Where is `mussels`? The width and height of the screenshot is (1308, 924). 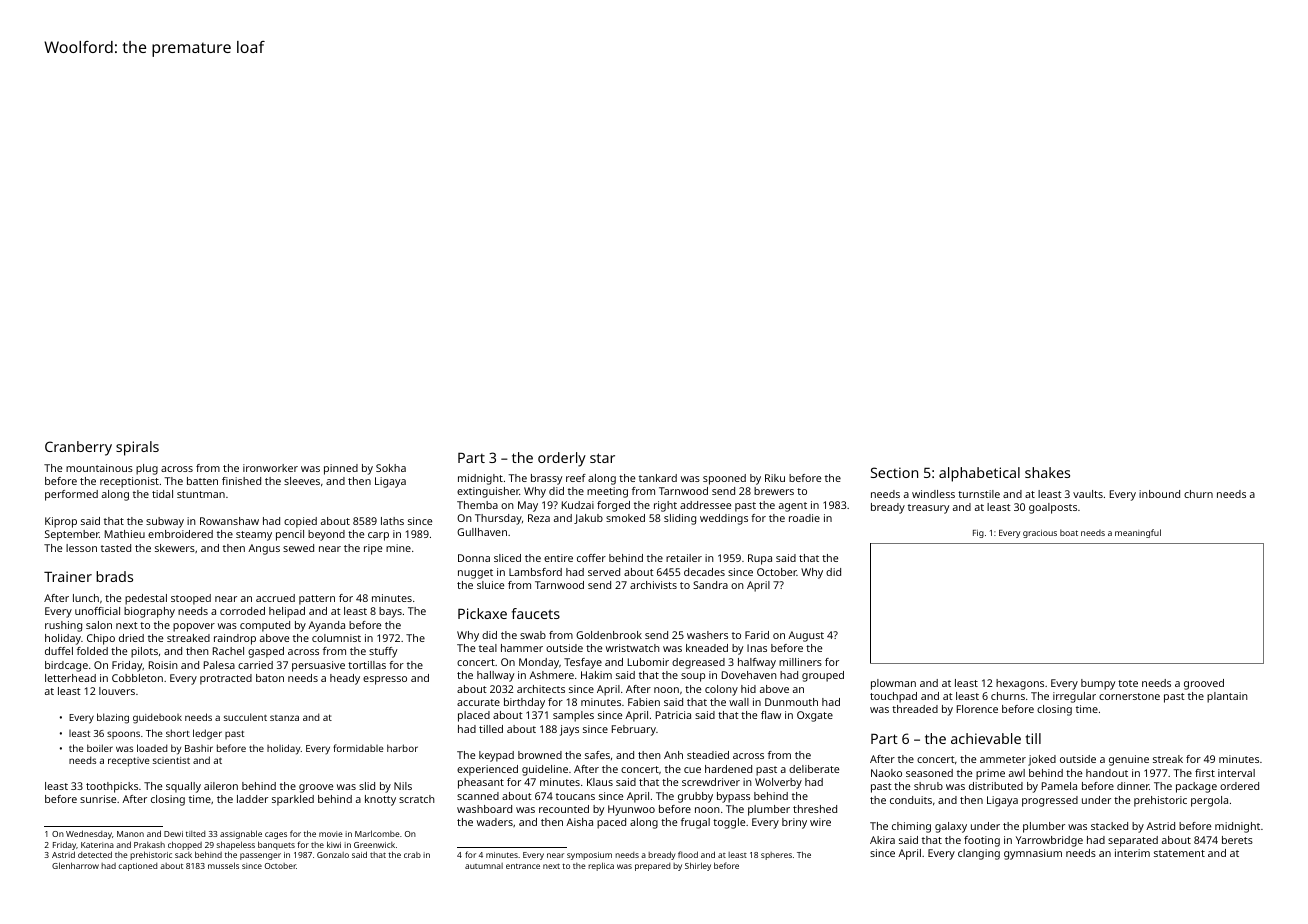
mussels is located at coordinates (223, 865).
